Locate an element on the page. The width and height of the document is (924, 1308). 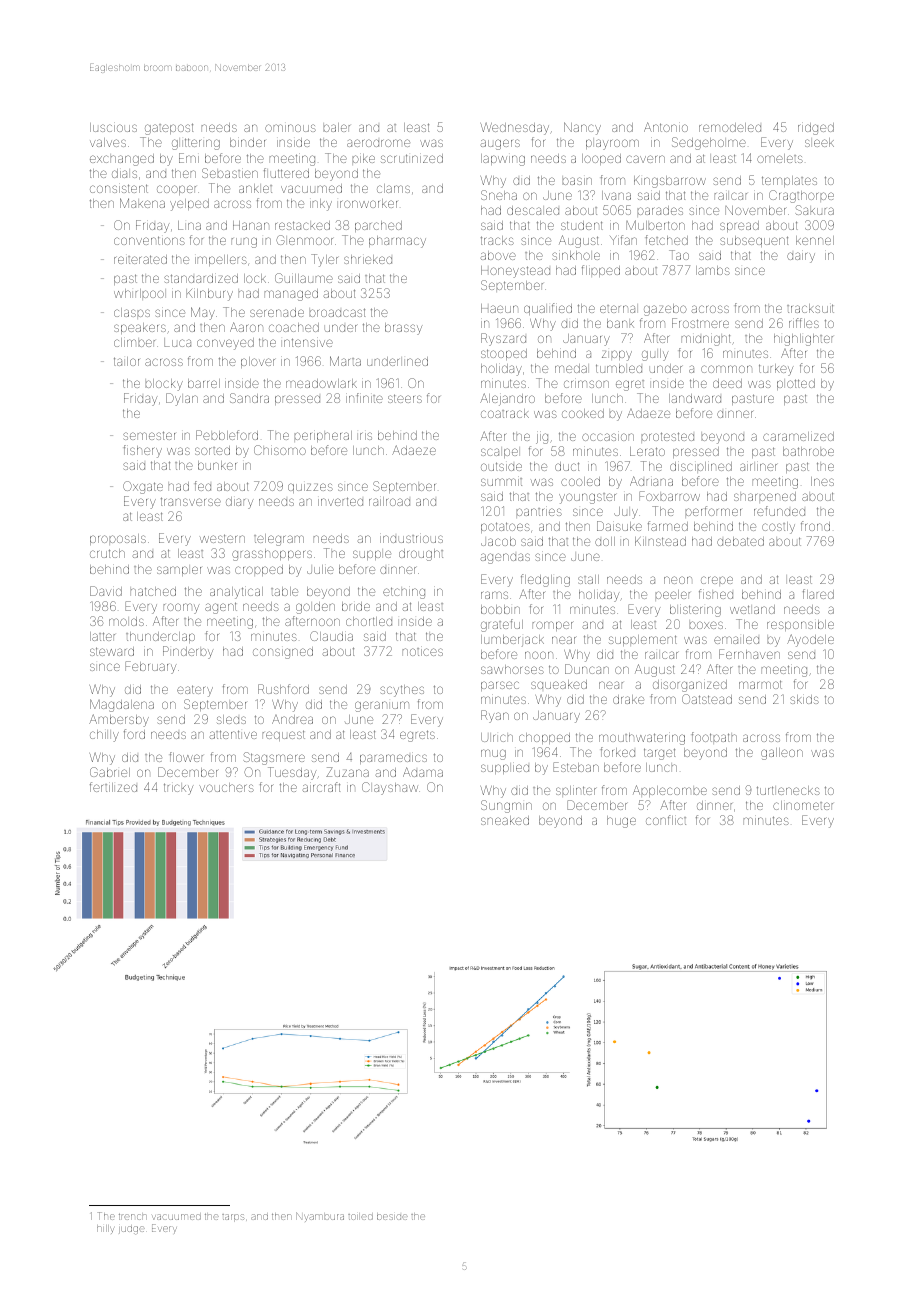
beside is located at coordinates (392, 1216).
